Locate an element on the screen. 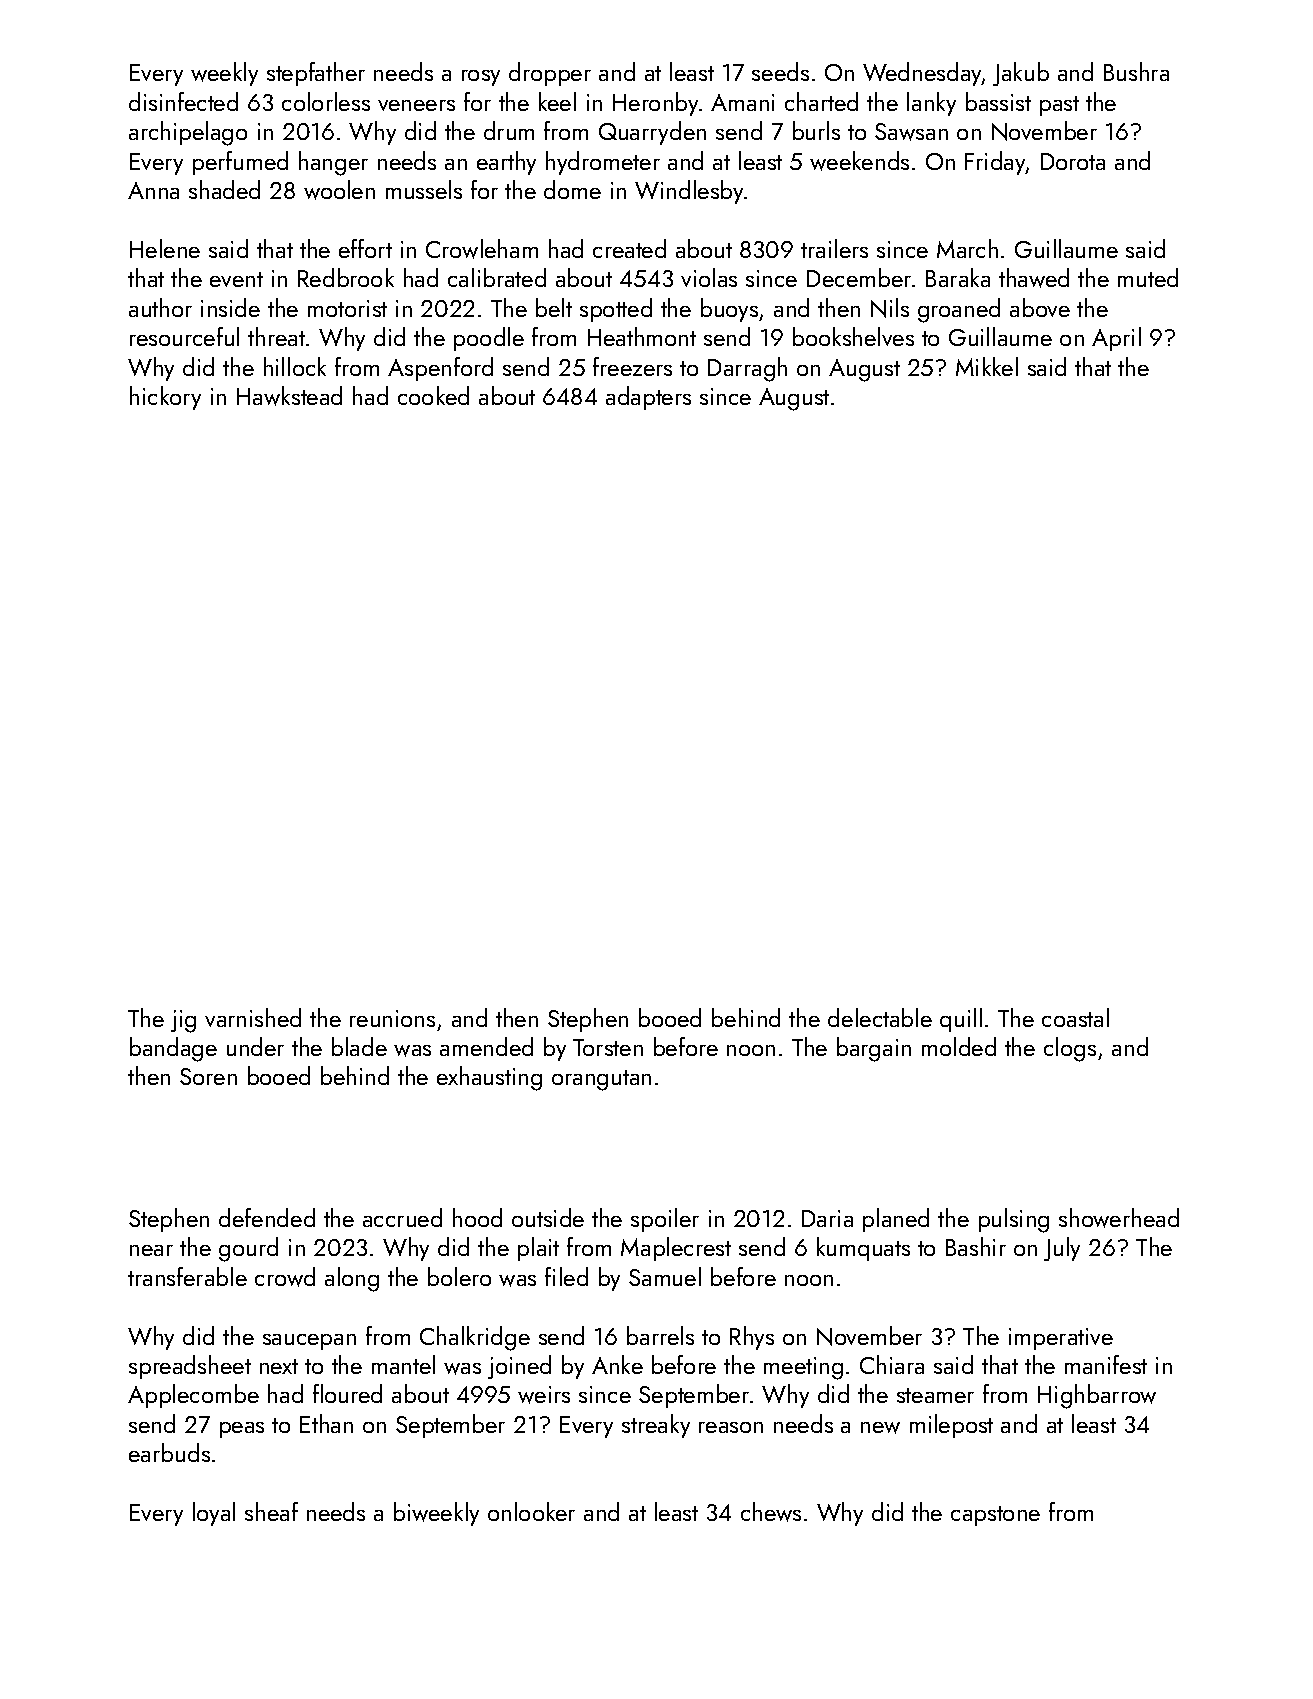 The height and width of the screenshot is (1699, 1313). trailers is located at coordinates (834, 248).
